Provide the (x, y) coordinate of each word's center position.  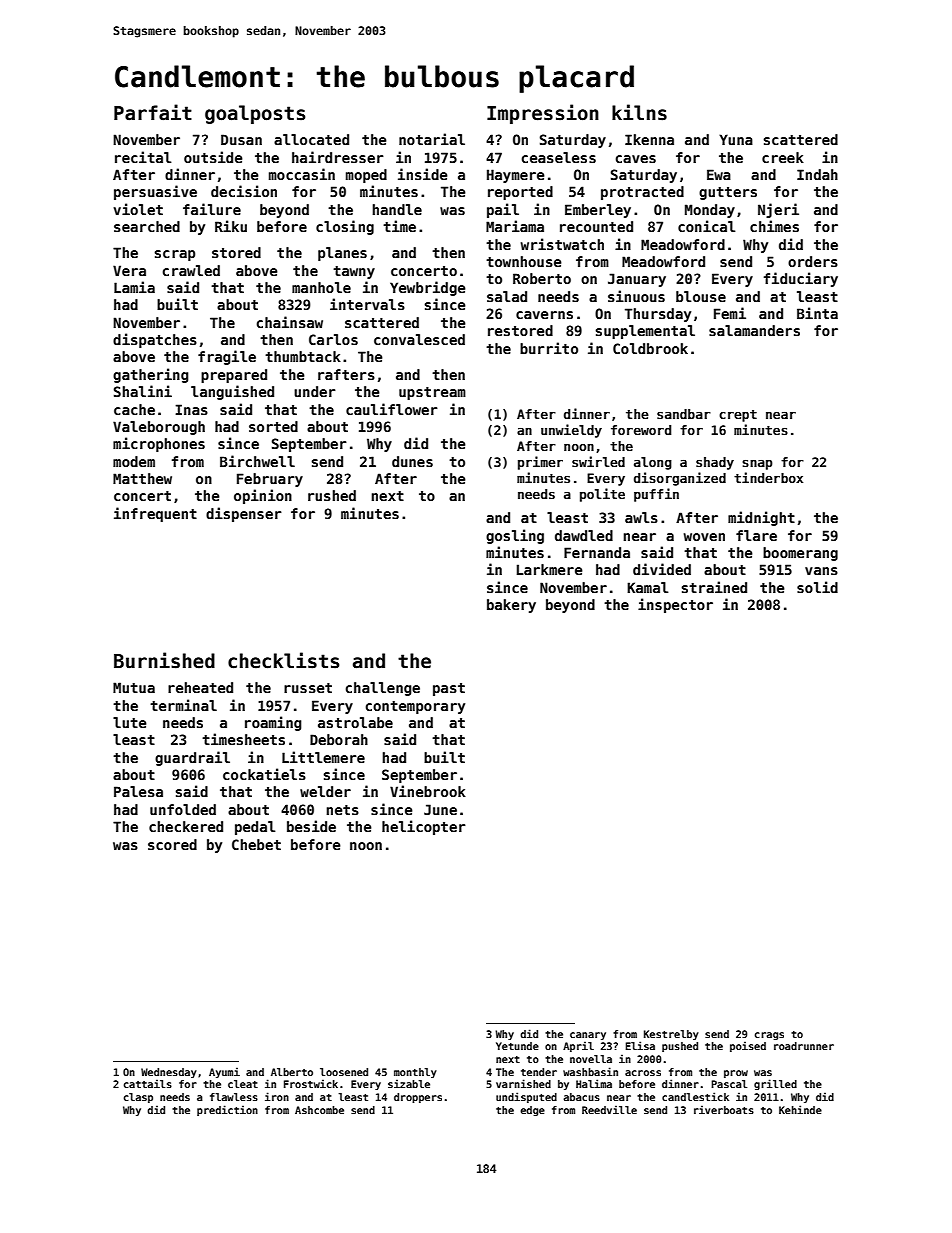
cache (134, 409)
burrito (549, 348)
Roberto (542, 278)
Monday (710, 211)
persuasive (155, 192)
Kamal (647, 587)
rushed (332, 495)
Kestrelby (671, 1035)
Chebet (256, 844)
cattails (148, 1083)
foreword (641, 430)
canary (588, 1036)
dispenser (244, 514)
